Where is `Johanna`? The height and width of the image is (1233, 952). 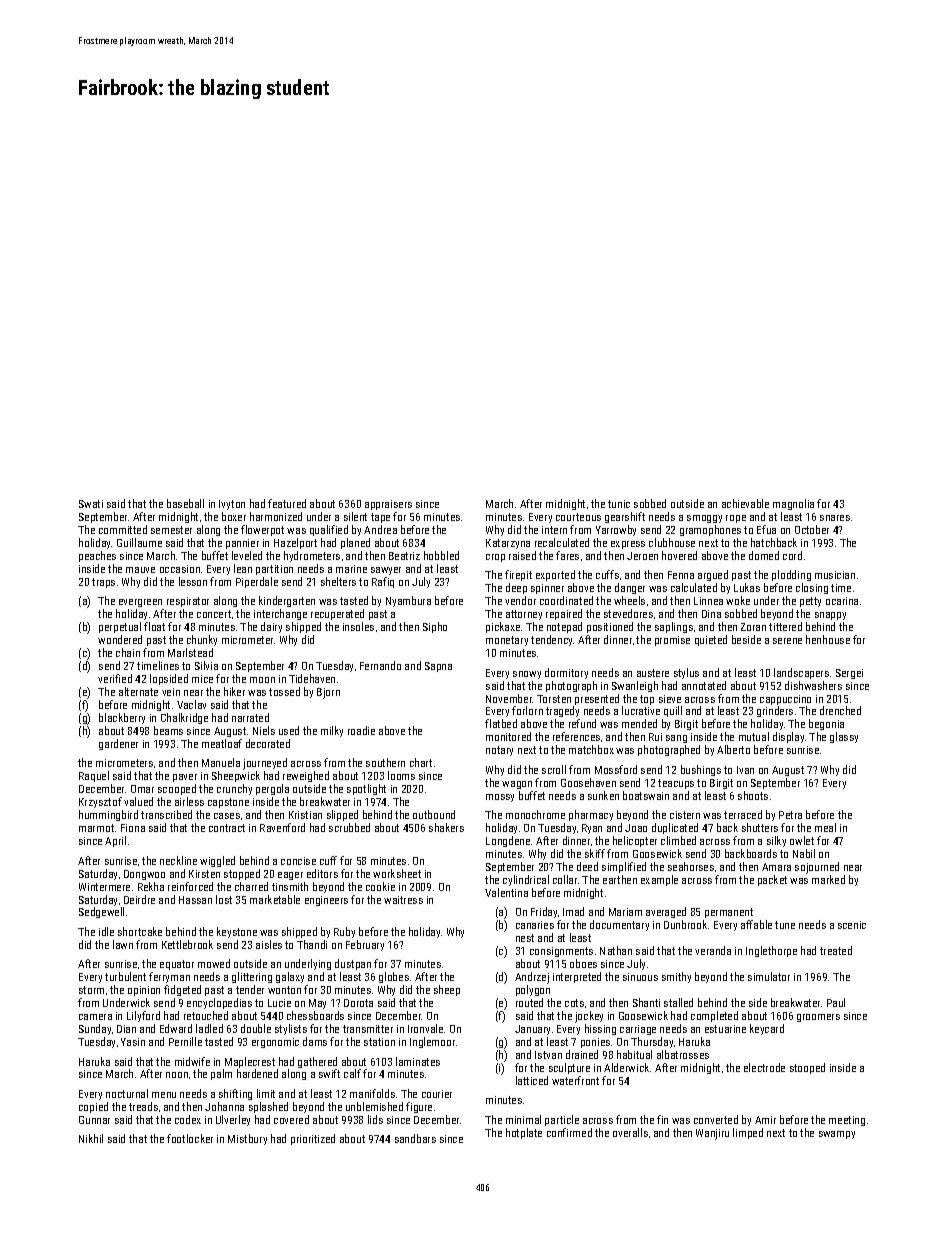
Johanna is located at coordinates (224, 1106).
